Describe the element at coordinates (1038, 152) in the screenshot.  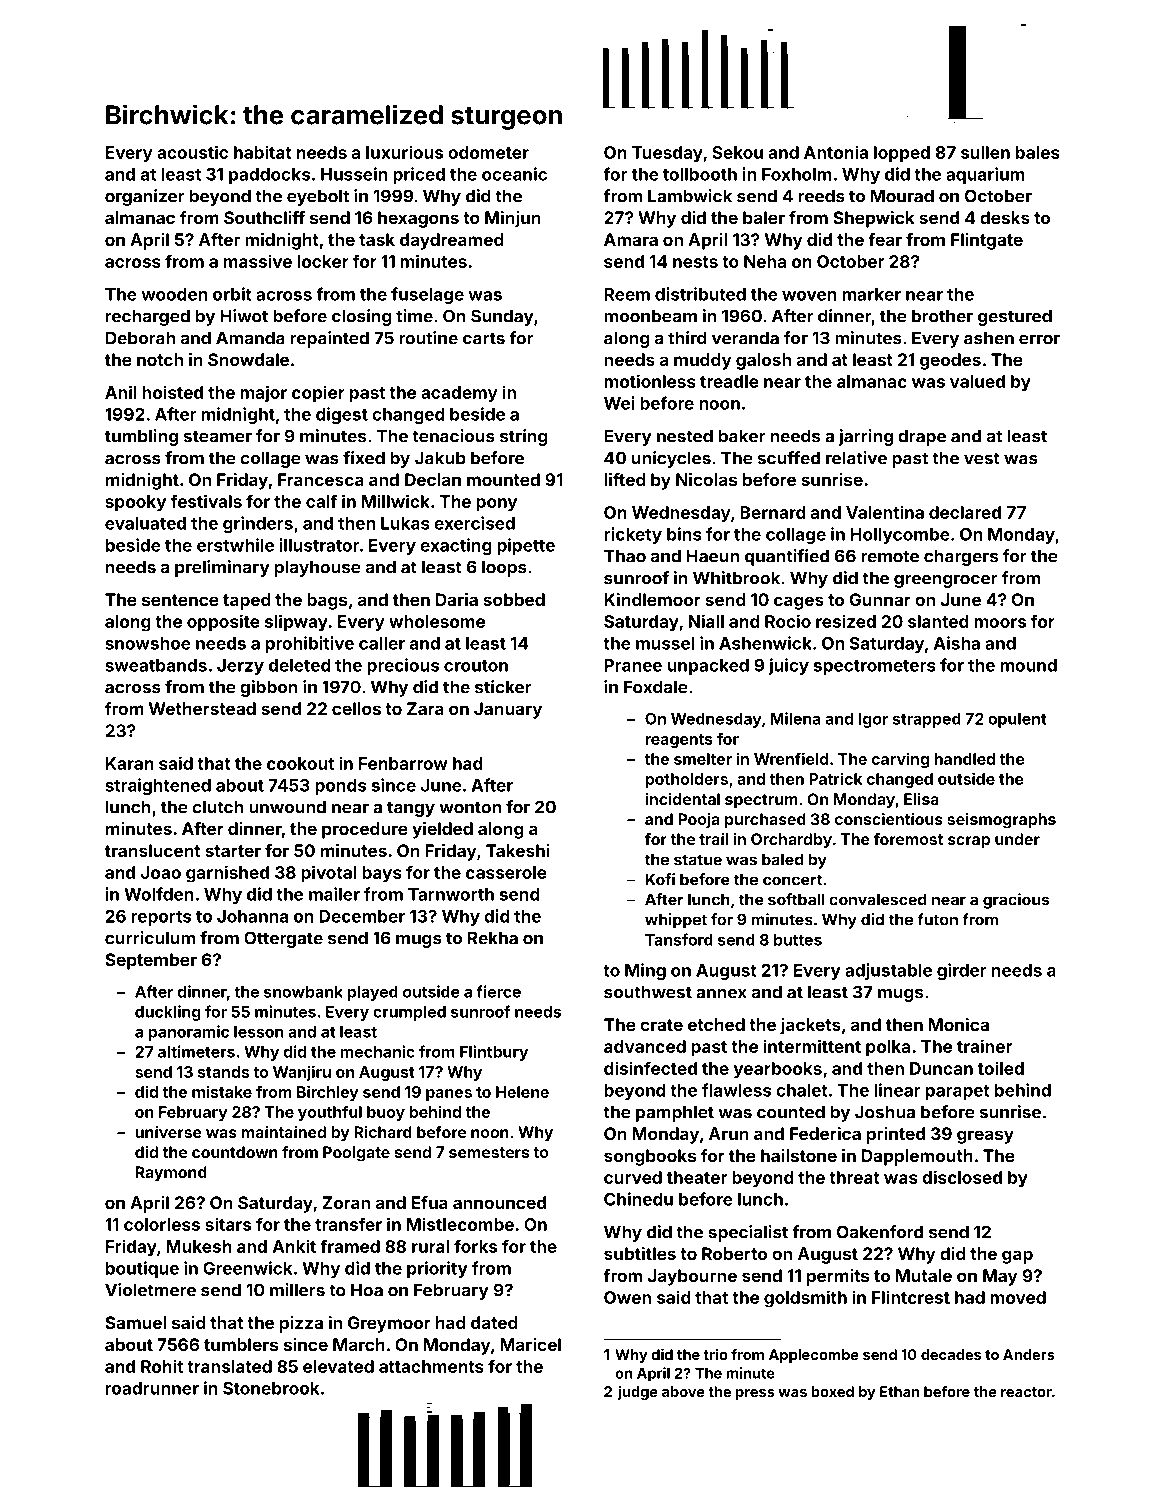
I see `bales` at that location.
